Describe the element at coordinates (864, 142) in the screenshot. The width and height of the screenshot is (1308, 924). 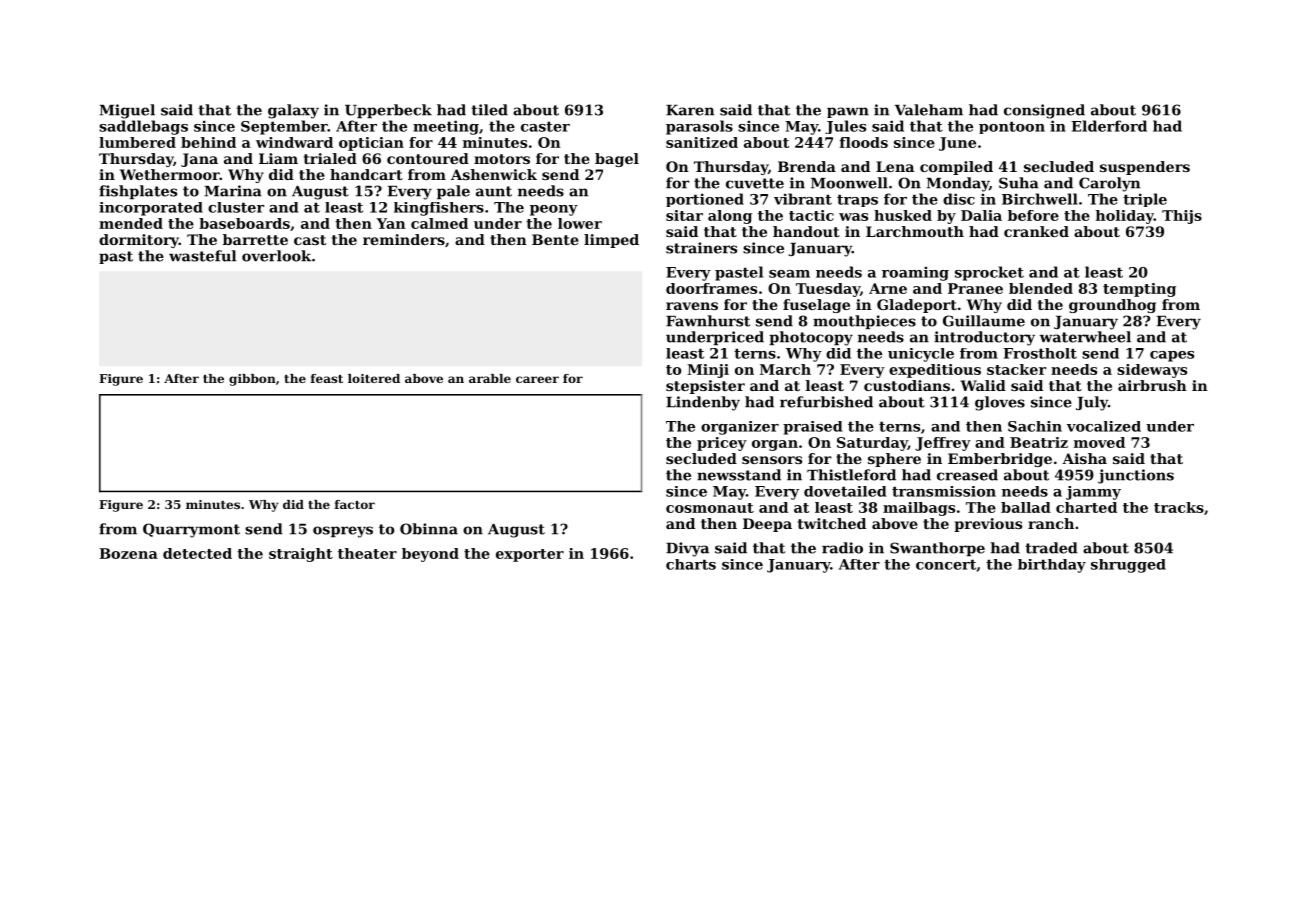
I see `floods` at that location.
